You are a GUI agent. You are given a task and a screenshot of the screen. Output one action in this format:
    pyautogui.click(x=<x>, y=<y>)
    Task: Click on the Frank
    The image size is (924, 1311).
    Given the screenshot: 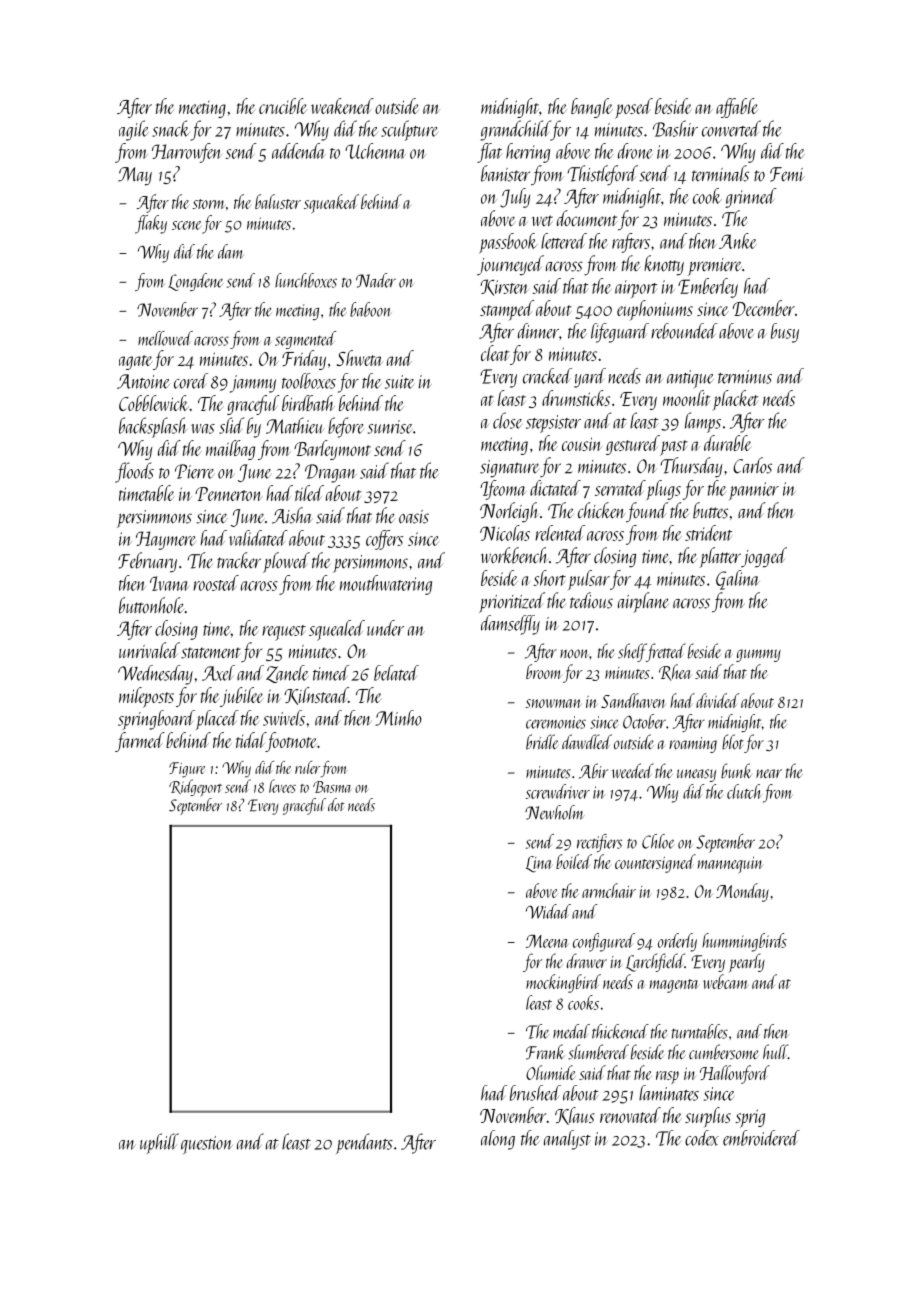 What is the action you would take?
    pyautogui.click(x=545, y=1052)
